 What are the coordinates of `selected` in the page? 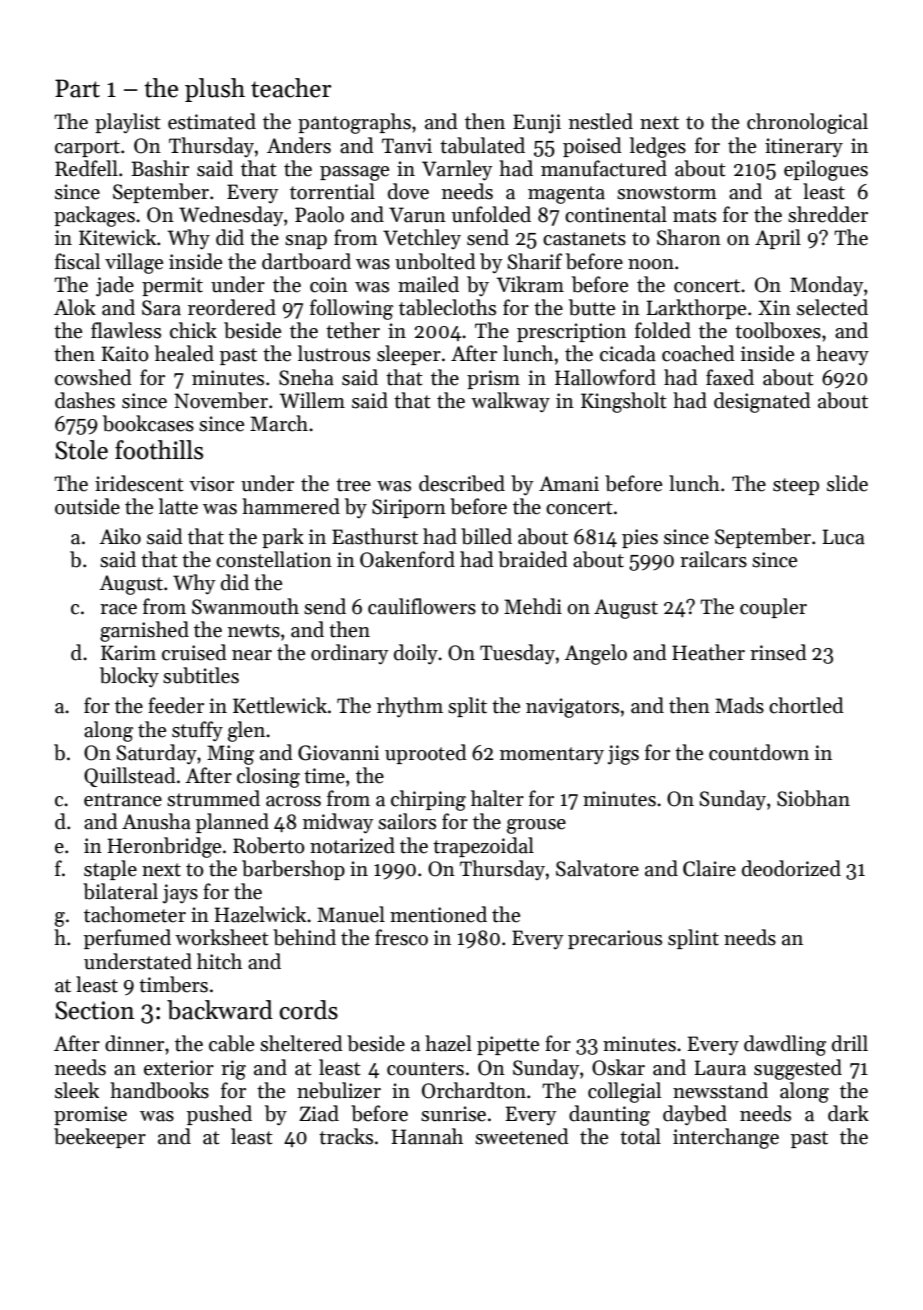 It's located at (832, 307).
